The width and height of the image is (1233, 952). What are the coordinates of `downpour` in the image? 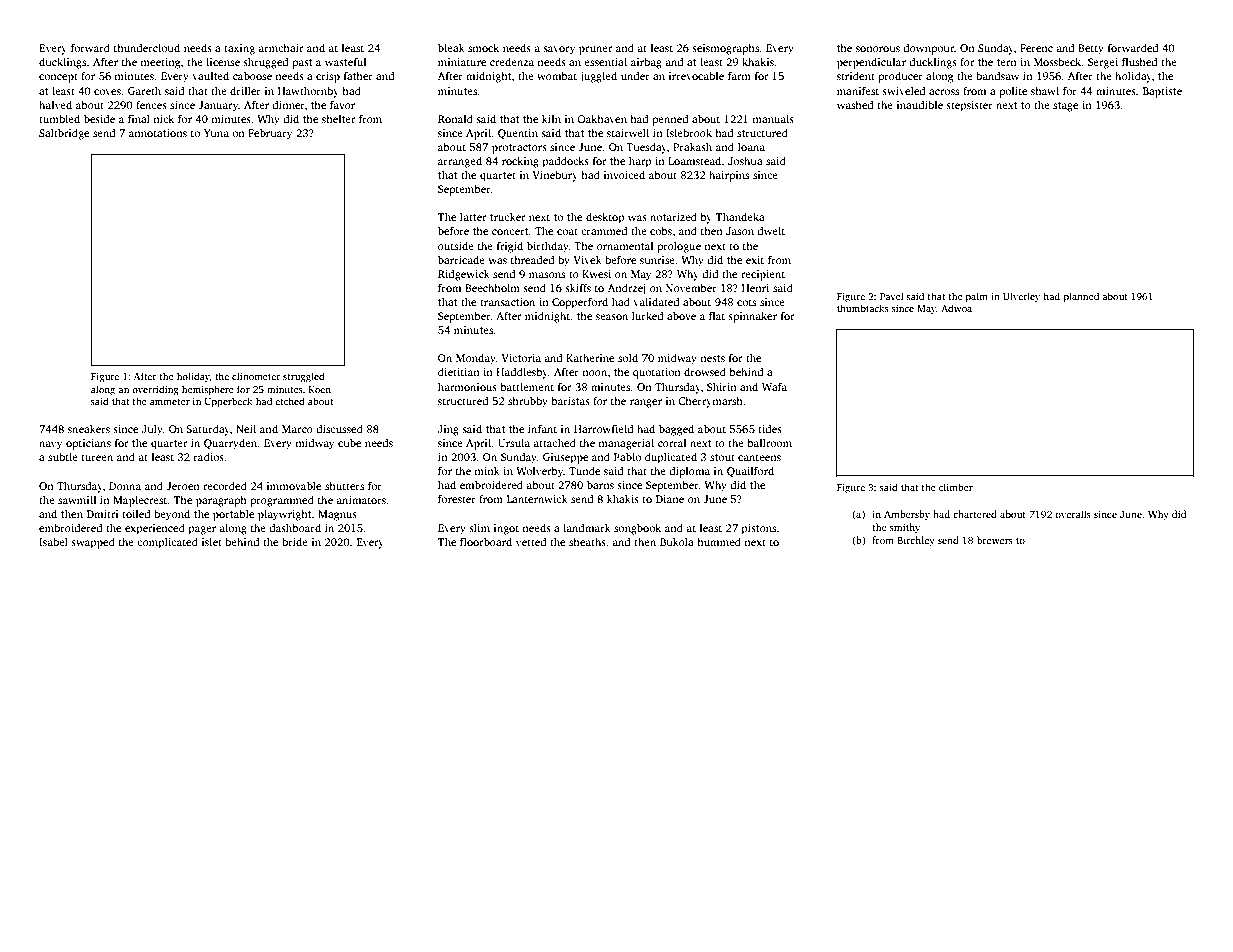 It's located at (928, 49).
